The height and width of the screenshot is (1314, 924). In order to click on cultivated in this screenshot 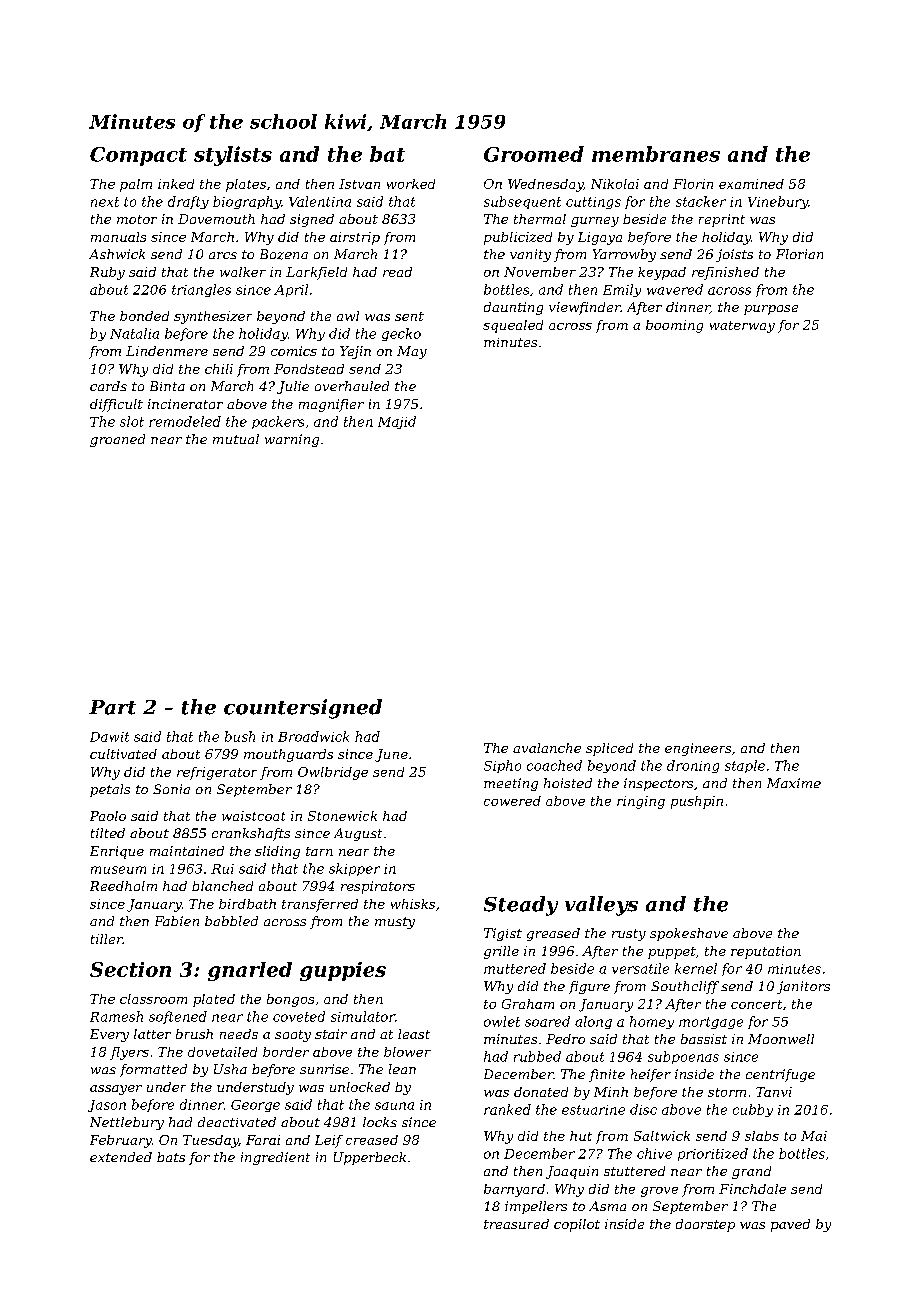, I will do `click(123, 754)`.
